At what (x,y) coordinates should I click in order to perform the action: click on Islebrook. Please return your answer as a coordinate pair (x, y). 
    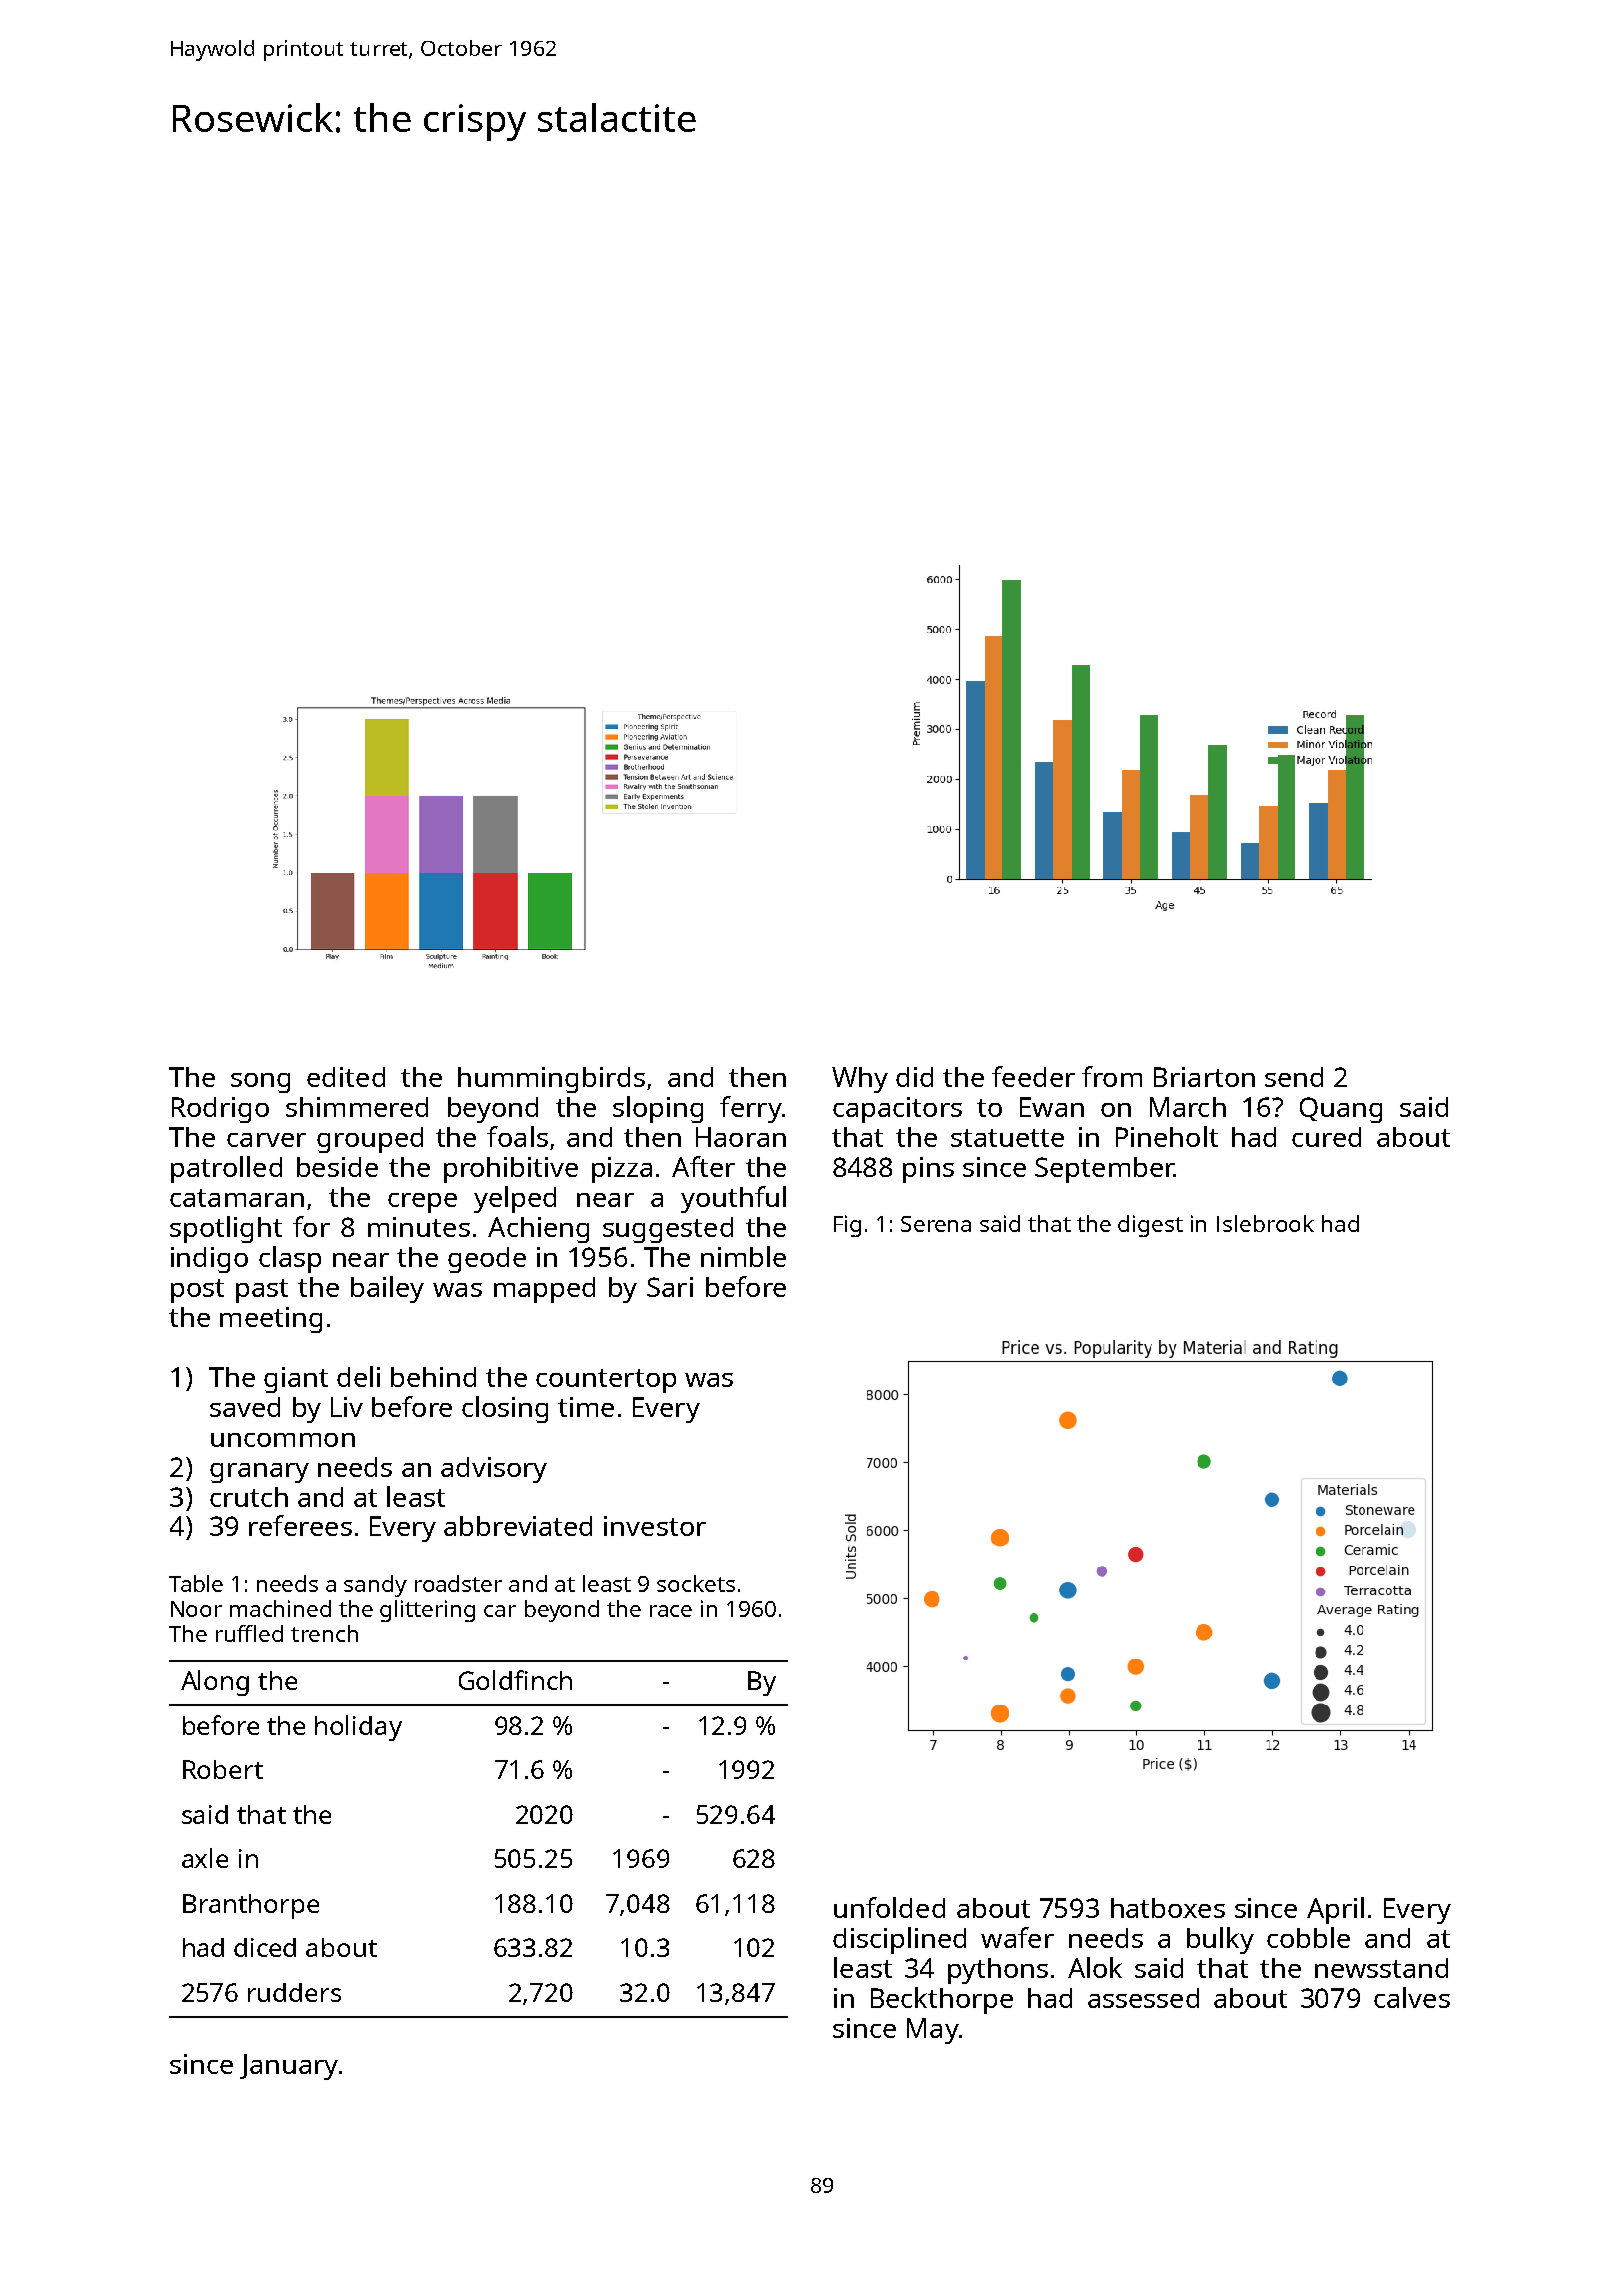
    Looking at the image, I should click on (1265, 1223).
